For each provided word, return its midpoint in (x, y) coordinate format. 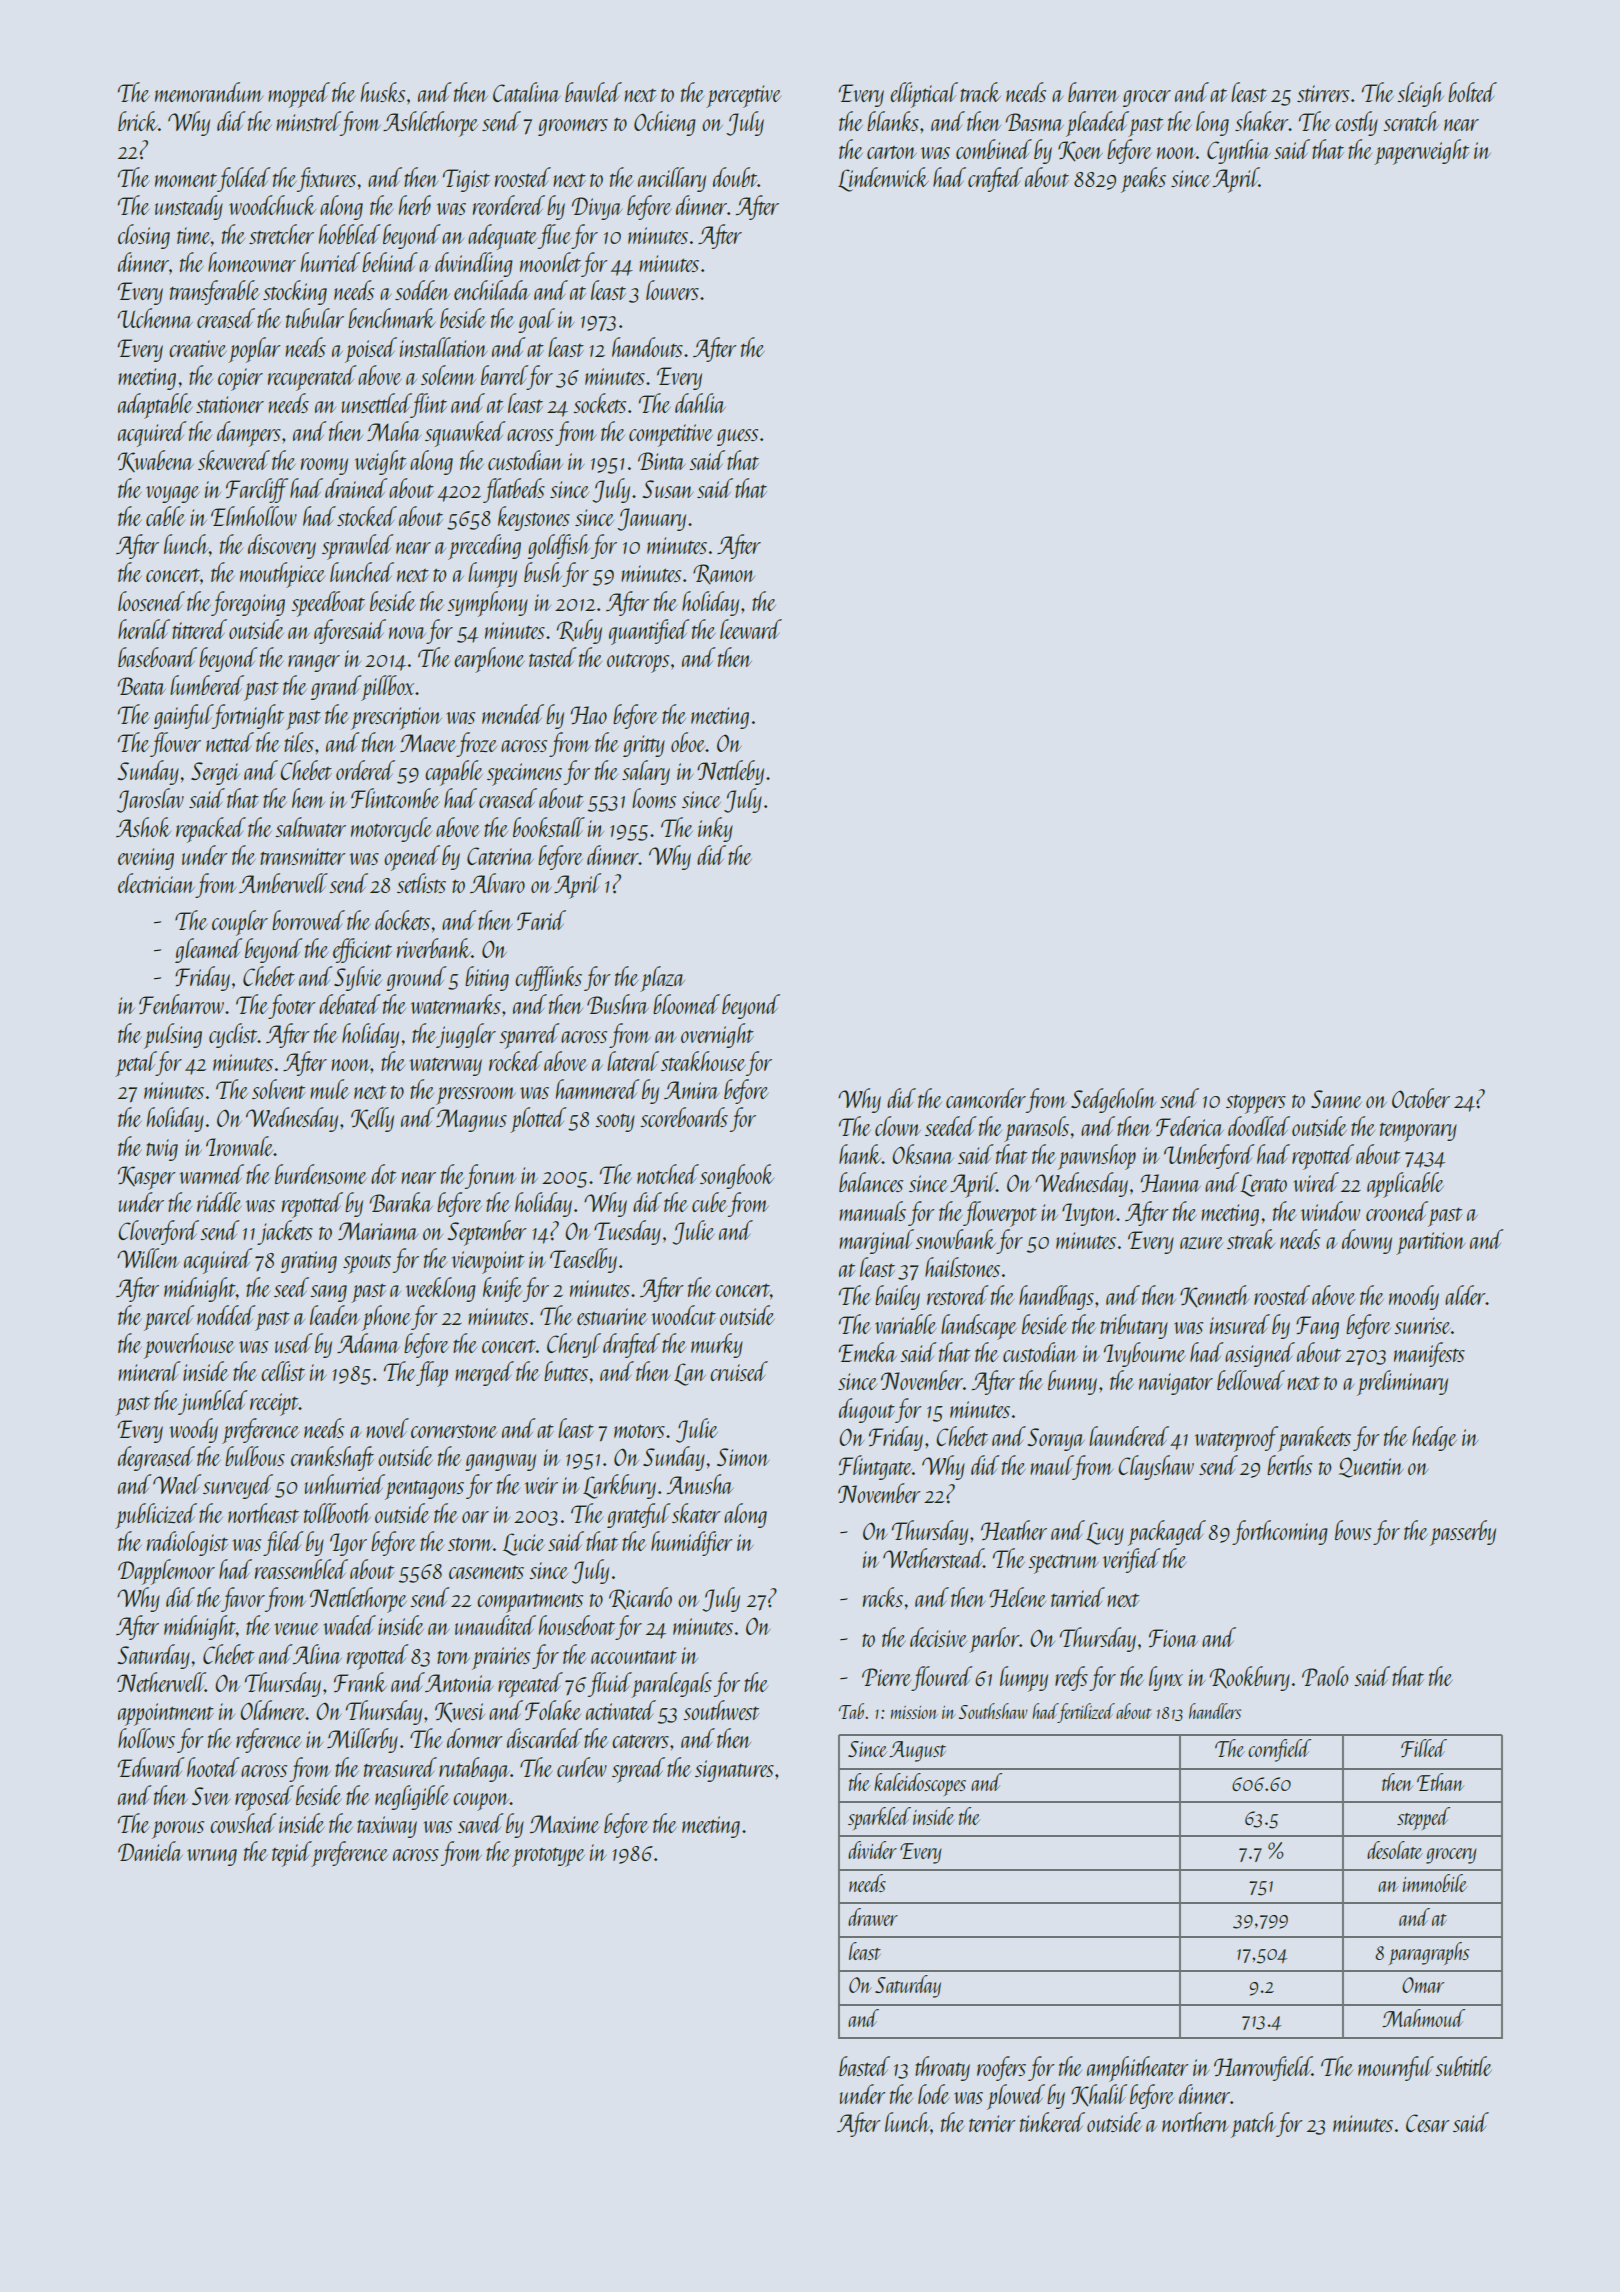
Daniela (150, 1851)
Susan (668, 489)
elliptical (924, 95)
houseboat (577, 1625)
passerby (1463, 1533)
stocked (367, 516)
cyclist (233, 1035)
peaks (1143, 180)
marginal (876, 1241)
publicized (156, 1516)
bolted (1472, 92)
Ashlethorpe (430, 124)
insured (1240, 1324)
